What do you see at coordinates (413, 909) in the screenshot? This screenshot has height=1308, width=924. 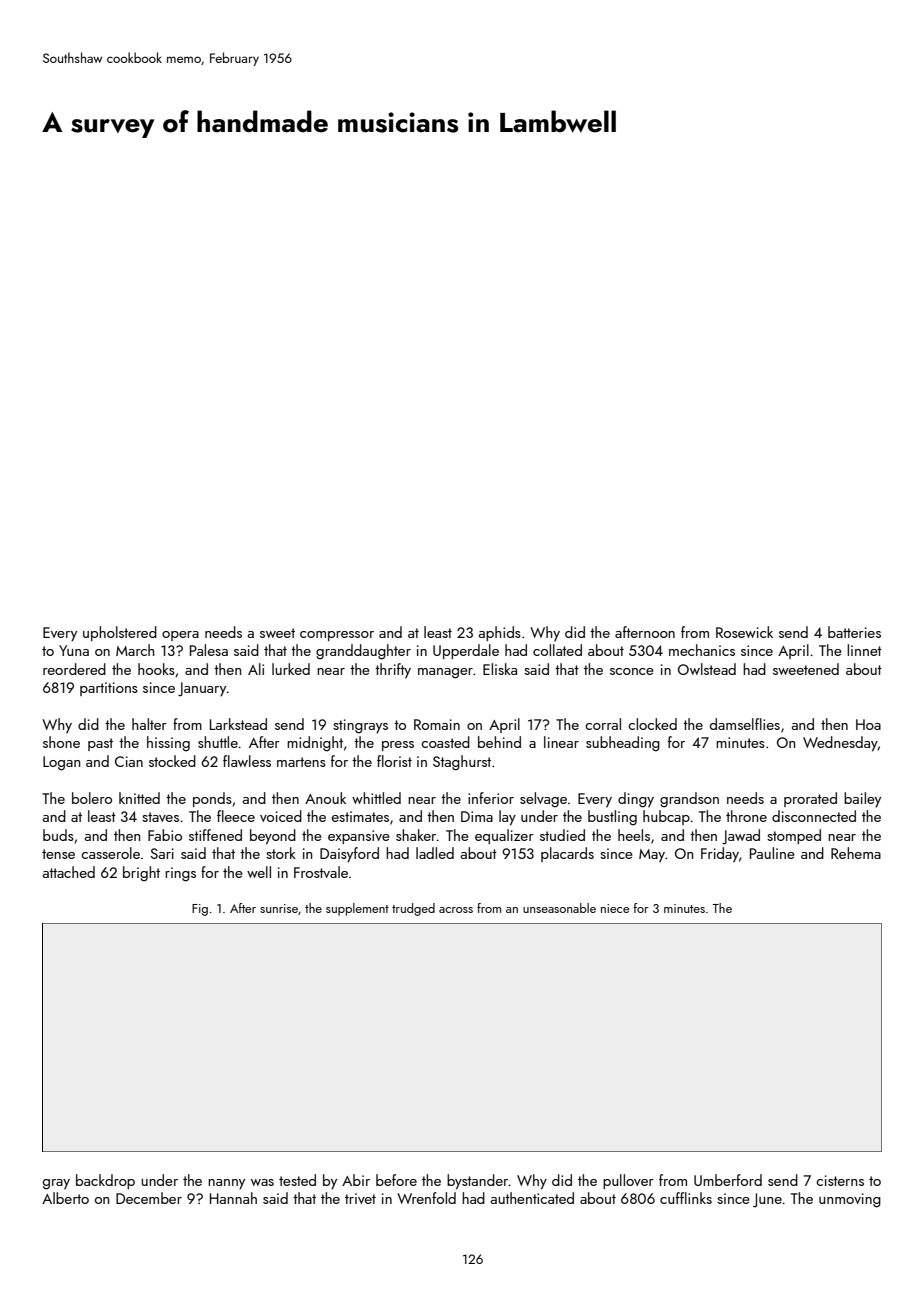 I see `trudged` at bounding box center [413, 909].
